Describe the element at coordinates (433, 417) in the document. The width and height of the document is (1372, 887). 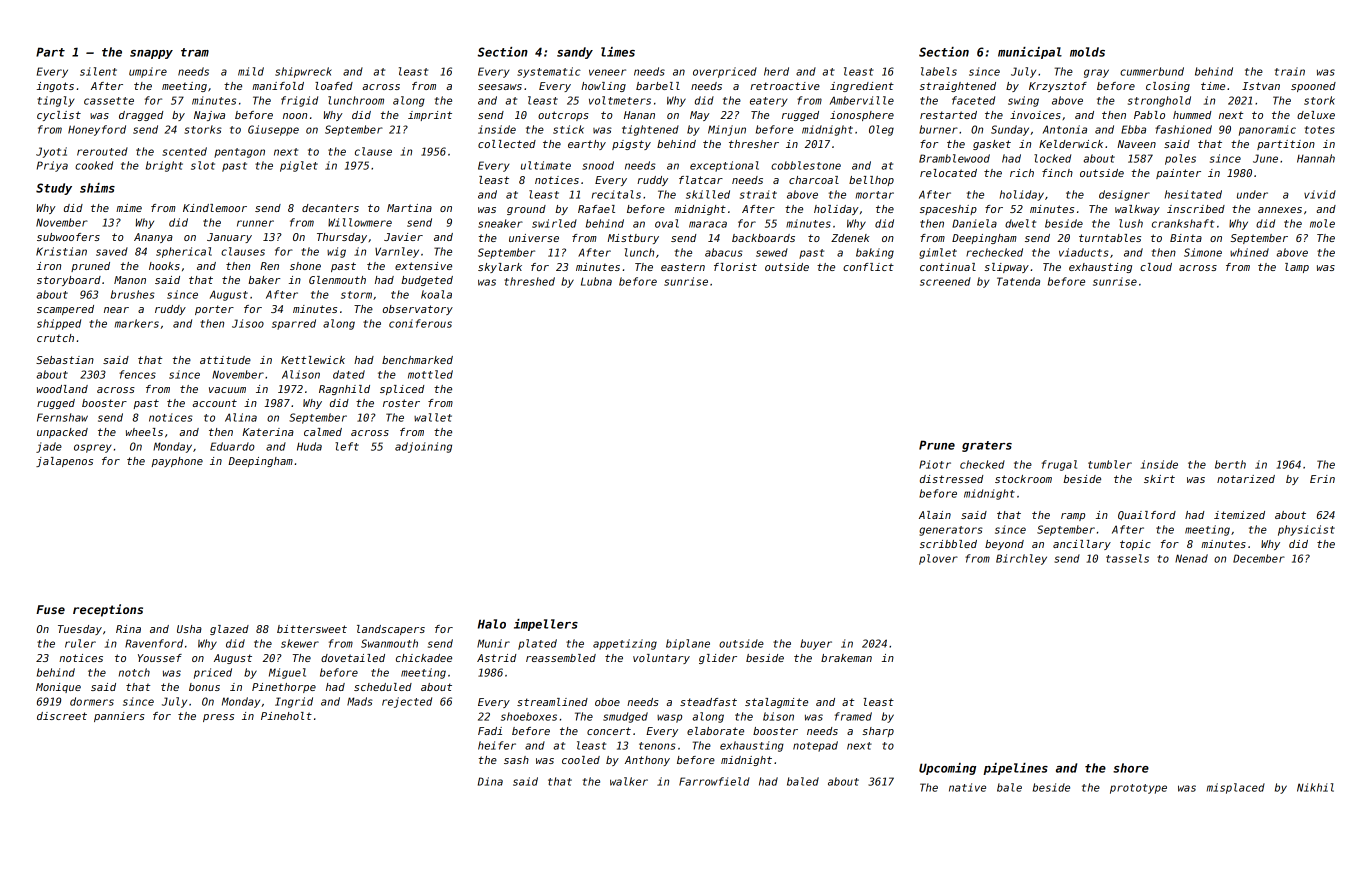
I see `wallet` at that location.
